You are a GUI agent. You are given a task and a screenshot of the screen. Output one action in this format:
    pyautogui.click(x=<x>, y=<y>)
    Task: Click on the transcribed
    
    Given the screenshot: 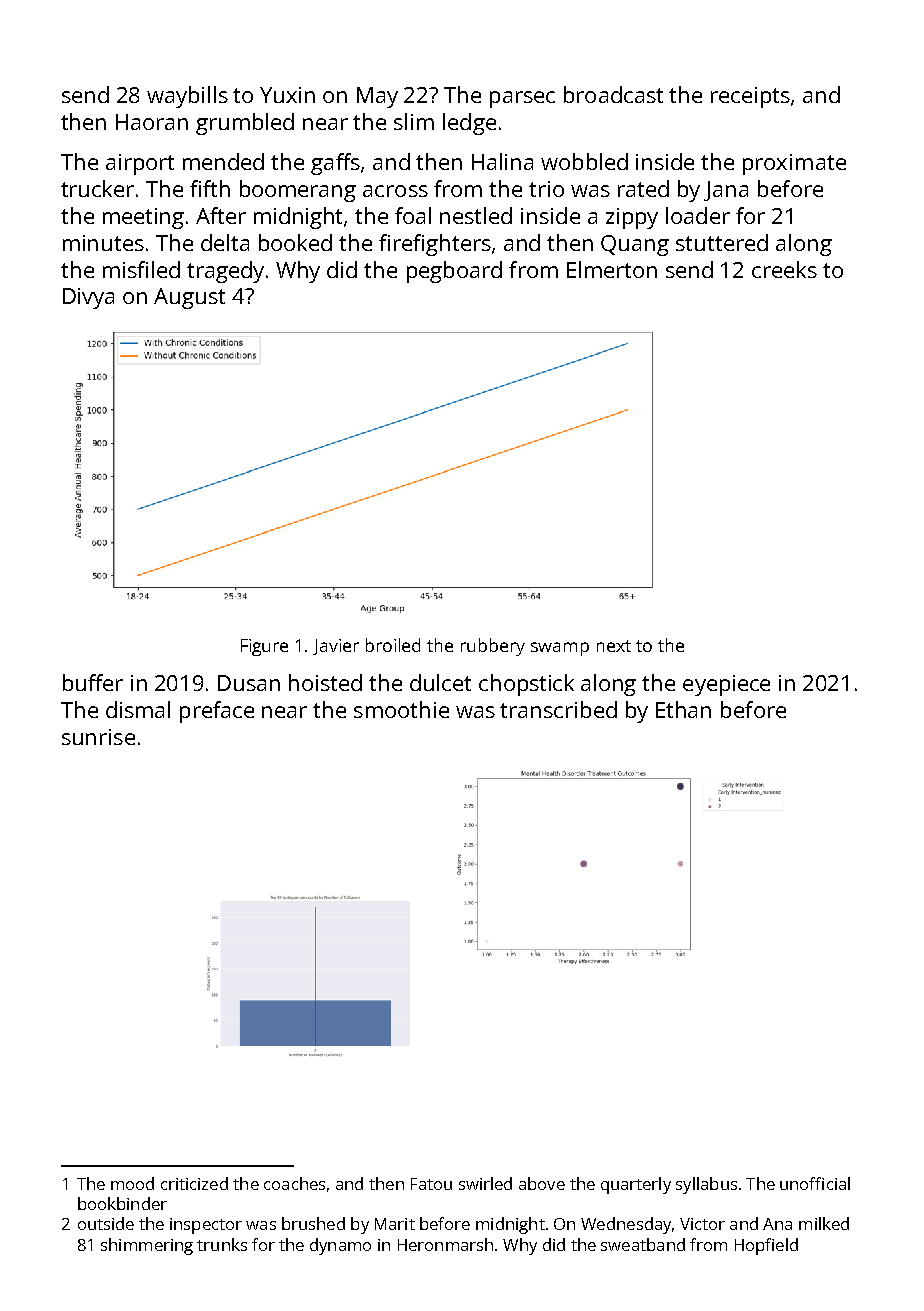 What is the action you would take?
    pyautogui.click(x=558, y=709)
